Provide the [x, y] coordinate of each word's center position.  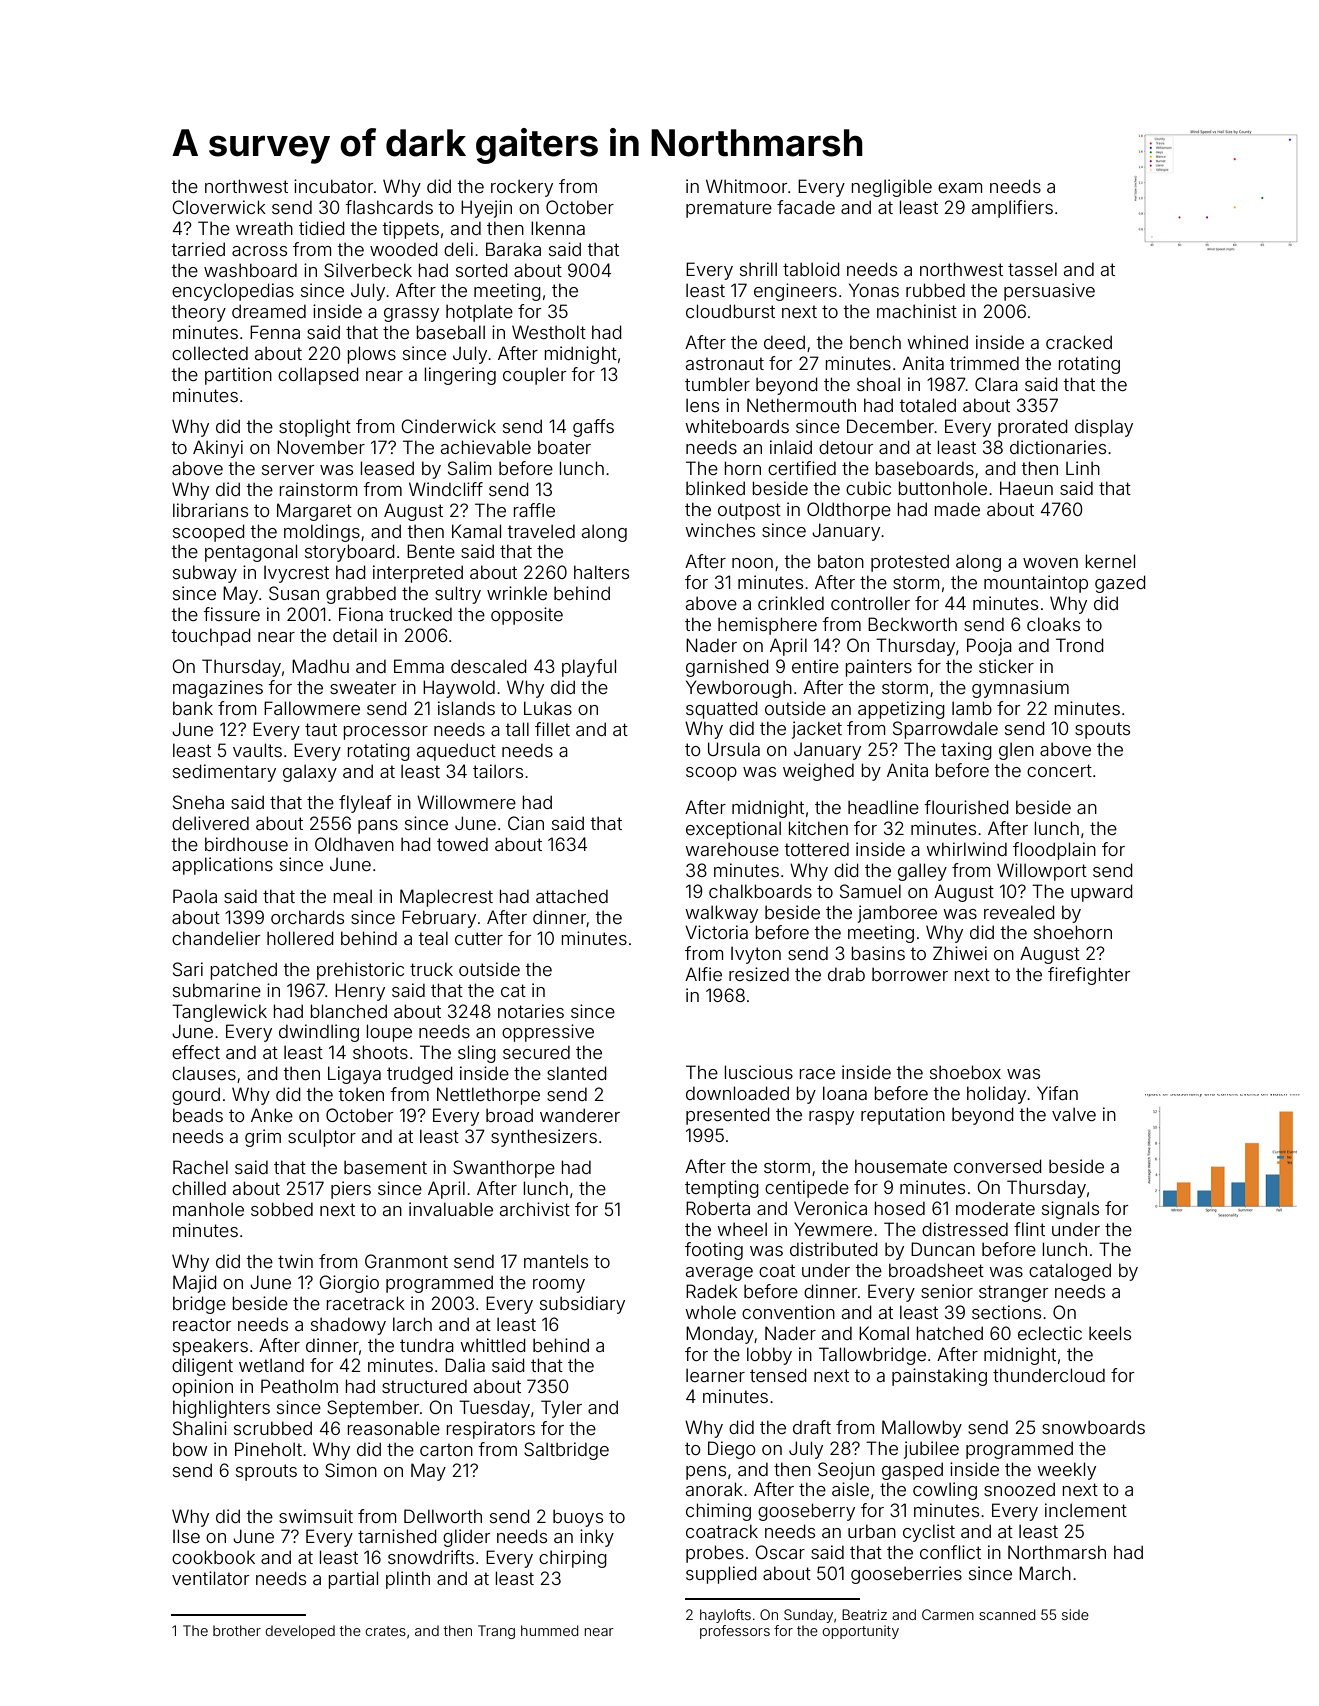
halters [601, 572]
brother [237, 1630]
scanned [1007, 1614]
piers [351, 1190]
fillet [552, 729]
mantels [556, 1261]
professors [735, 1632]
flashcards [389, 207]
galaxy [310, 773]
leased [387, 468]
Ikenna [558, 228]
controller [870, 603]
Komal [884, 1333]
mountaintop [1036, 584]
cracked [1079, 342]
